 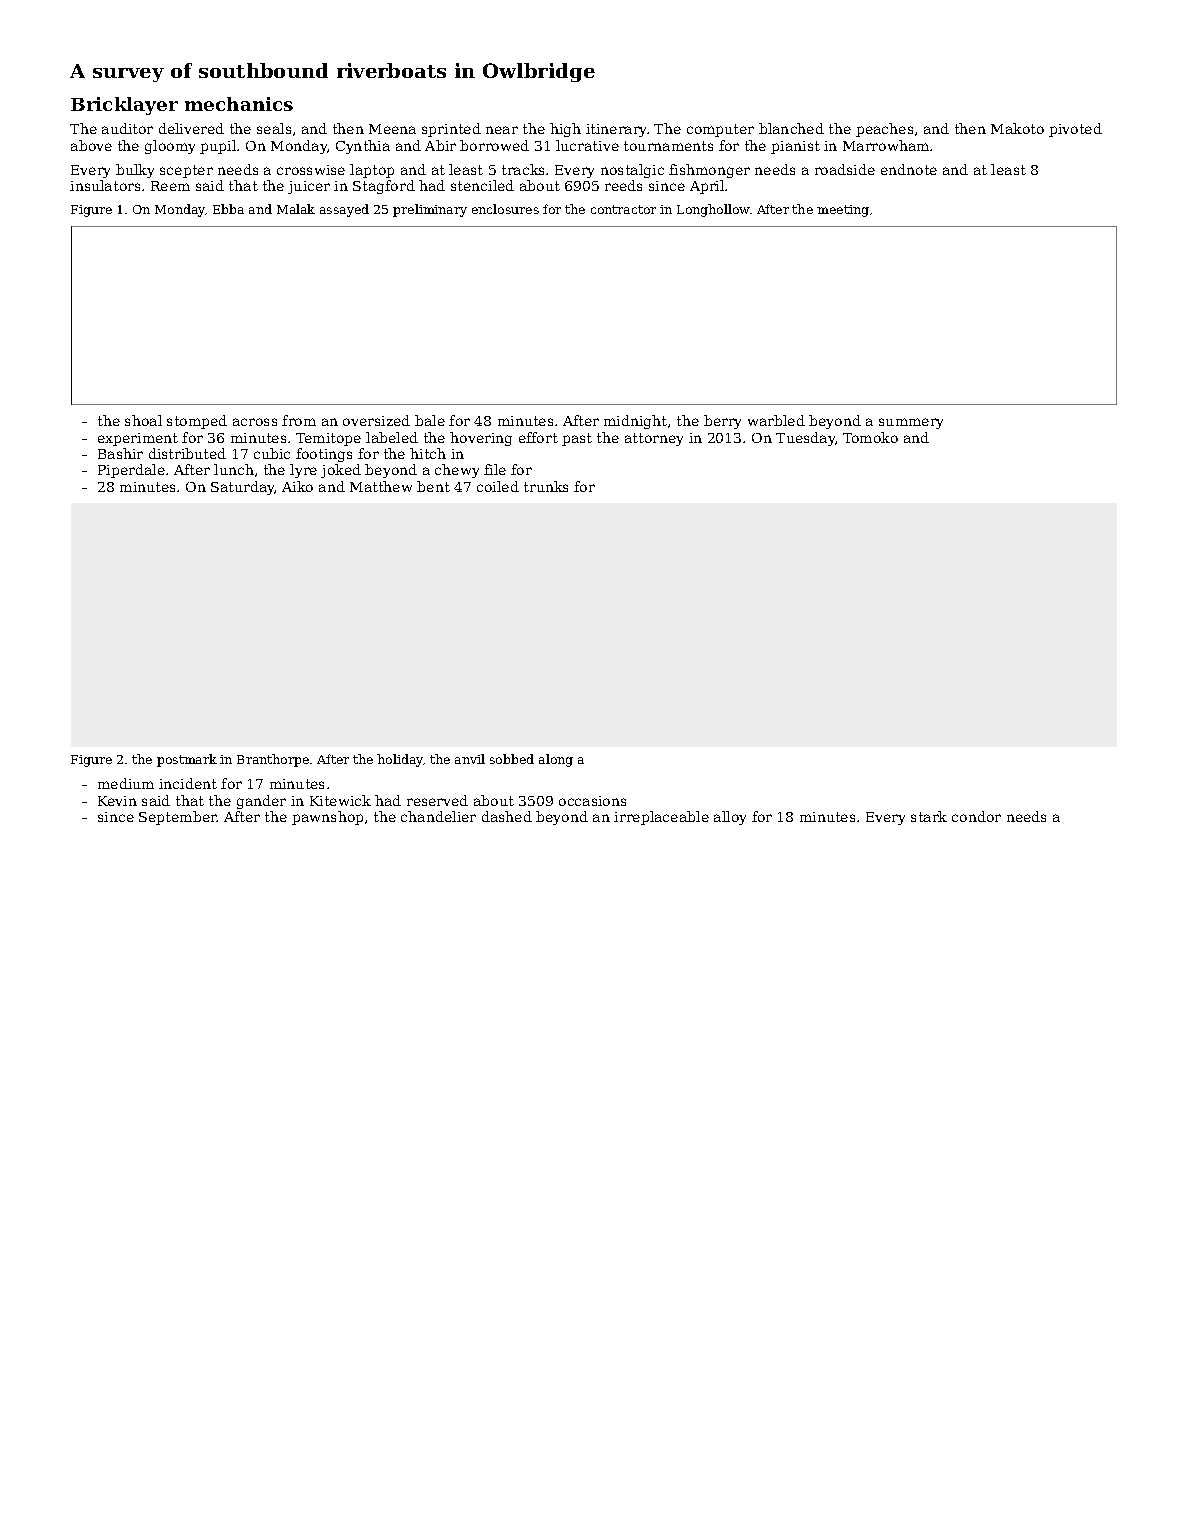 What do you see at coordinates (178, 818) in the screenshot?
I see `September` at bounding box center [178, 818].
